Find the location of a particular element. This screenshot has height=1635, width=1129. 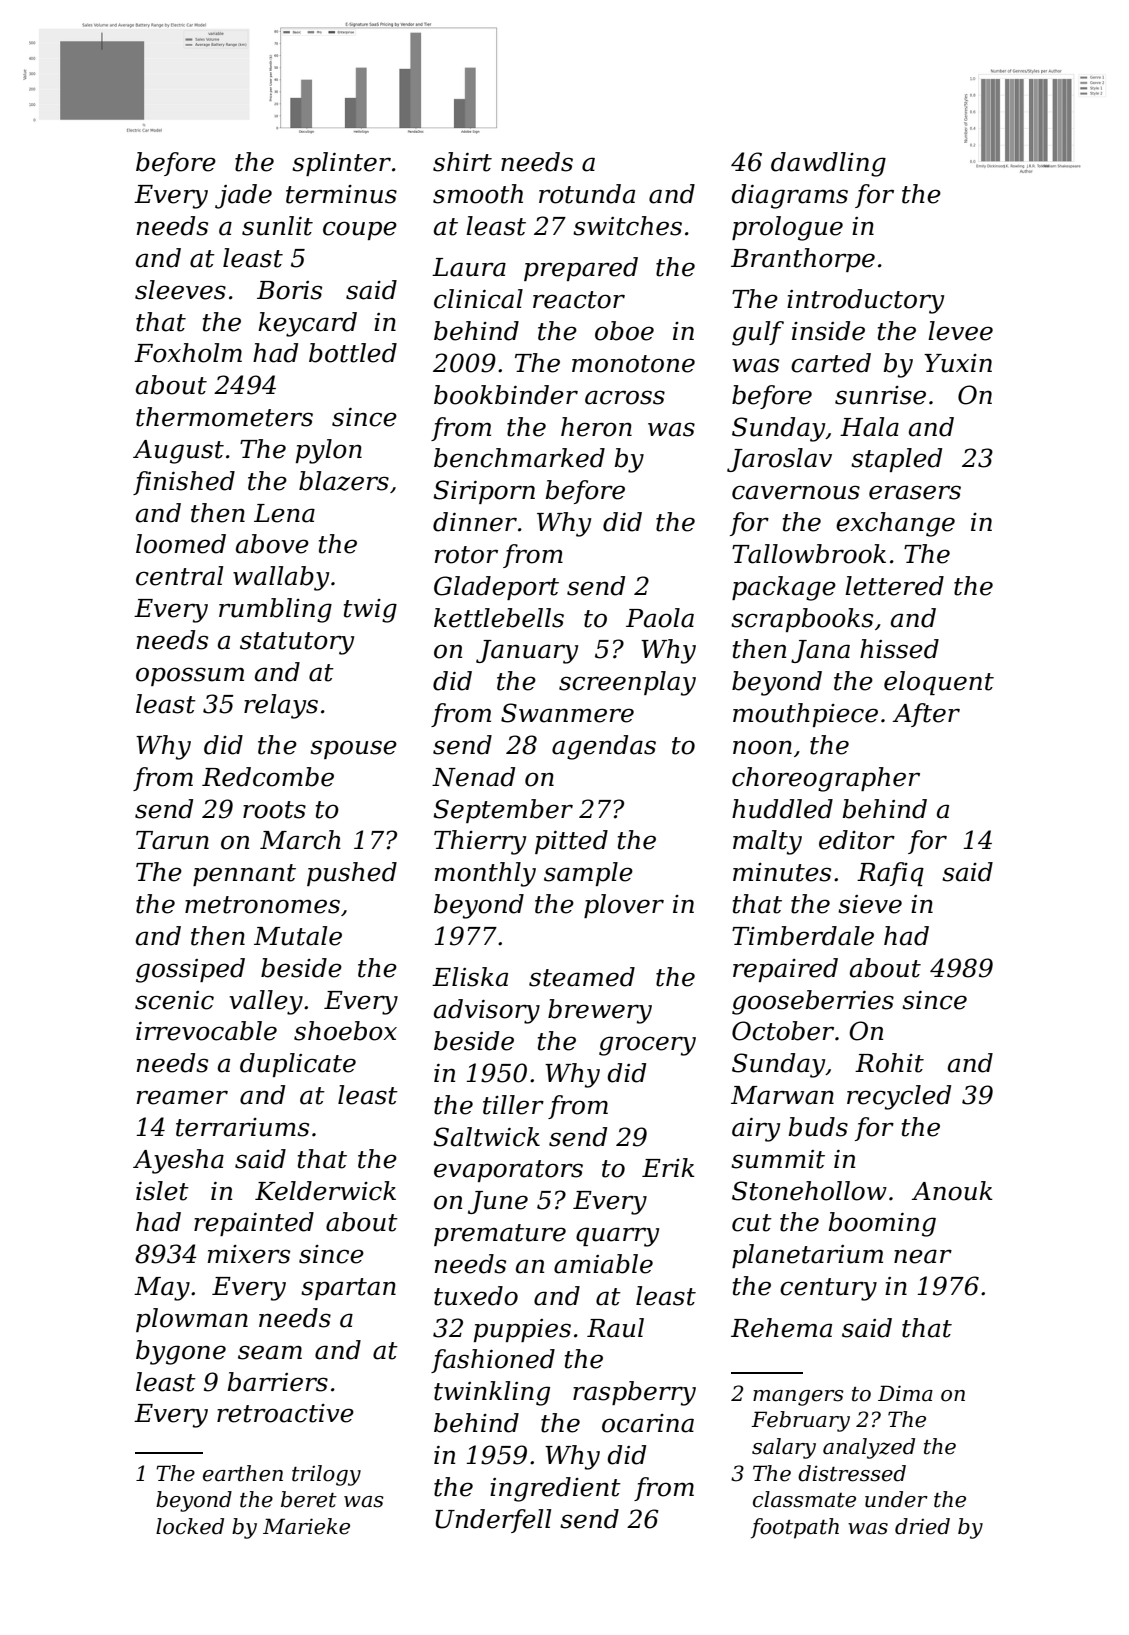

Tarun is located at coordinates (172, 840).
